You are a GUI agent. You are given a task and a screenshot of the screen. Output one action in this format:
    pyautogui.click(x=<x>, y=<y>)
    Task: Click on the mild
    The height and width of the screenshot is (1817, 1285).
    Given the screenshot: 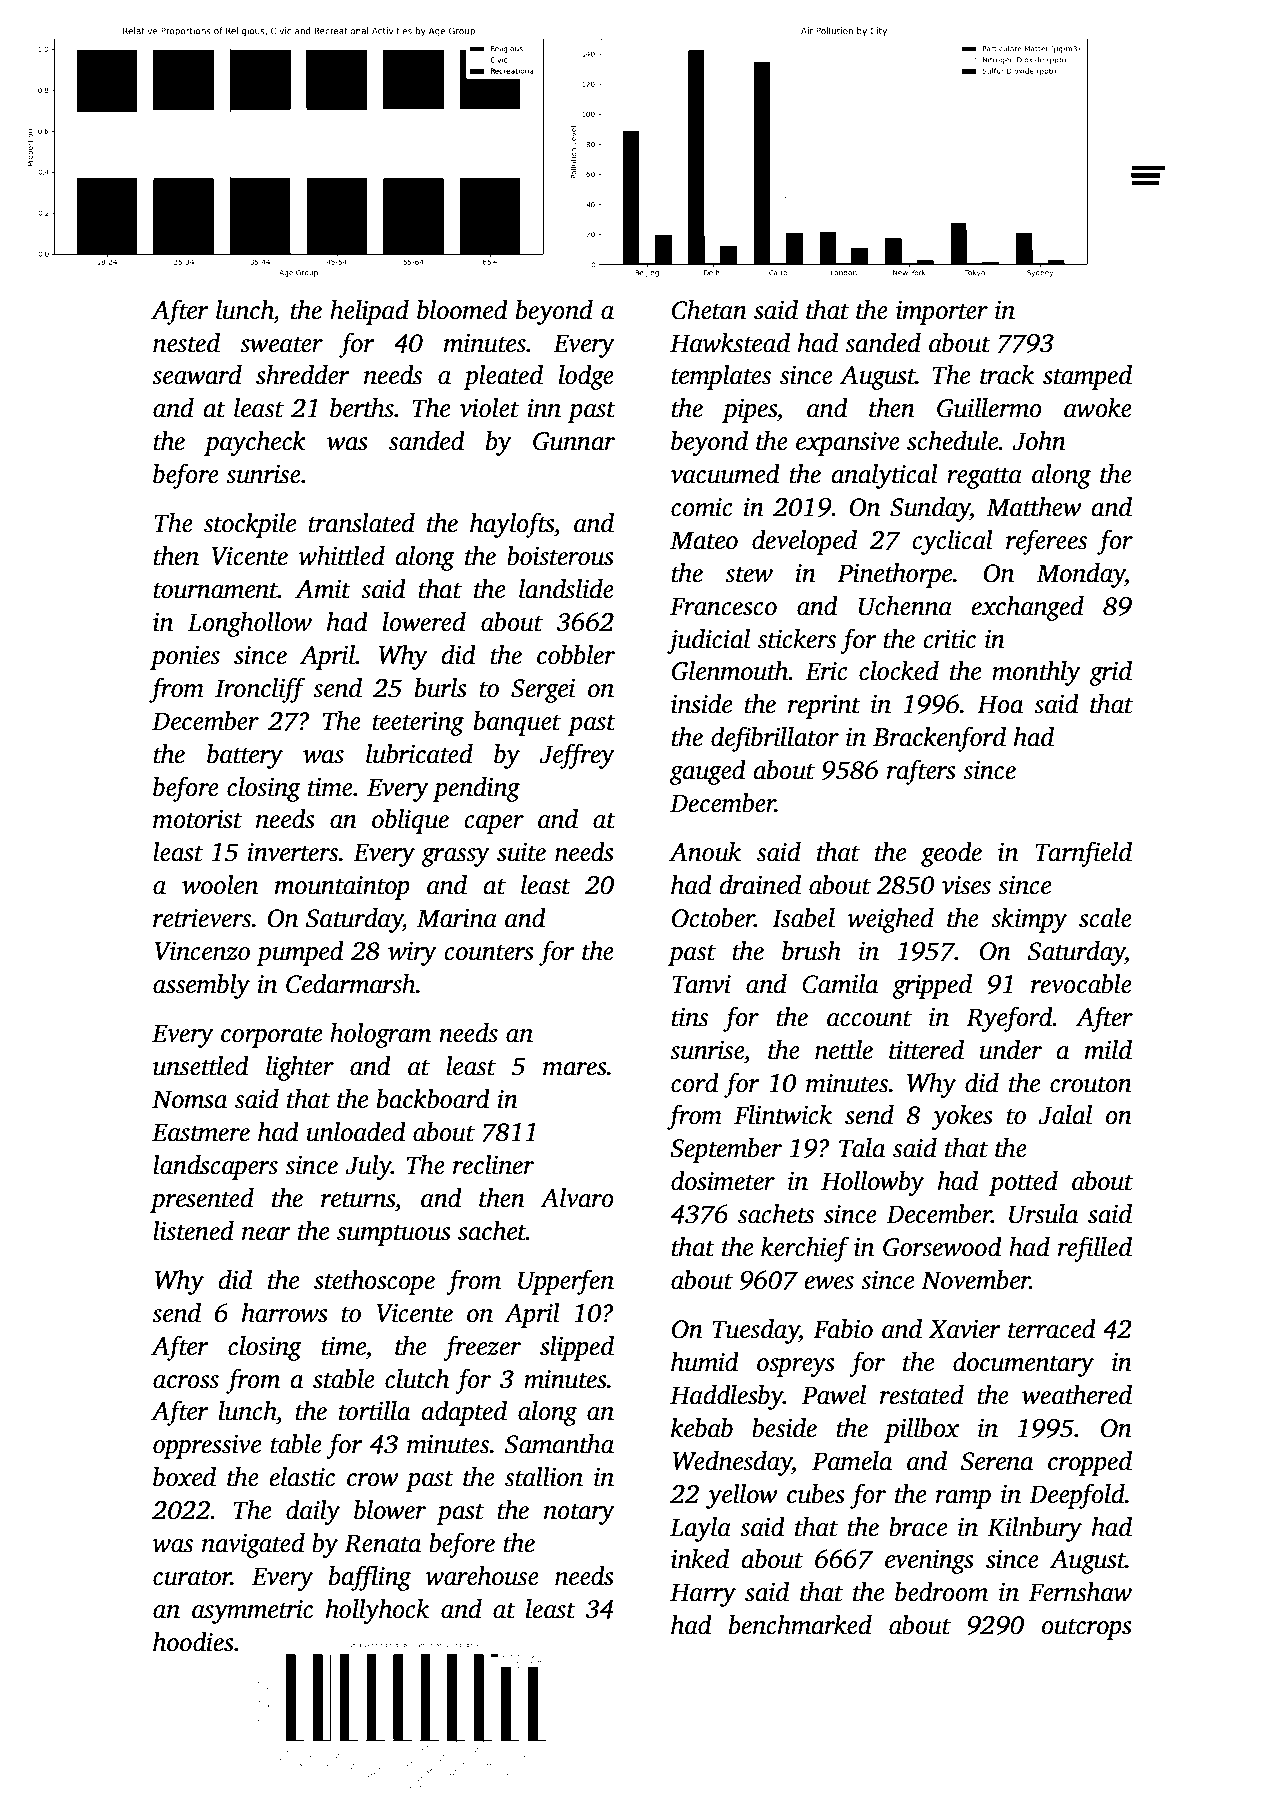 What is the action you would take?
    pyautogui.click(x=1108, y=1050)
